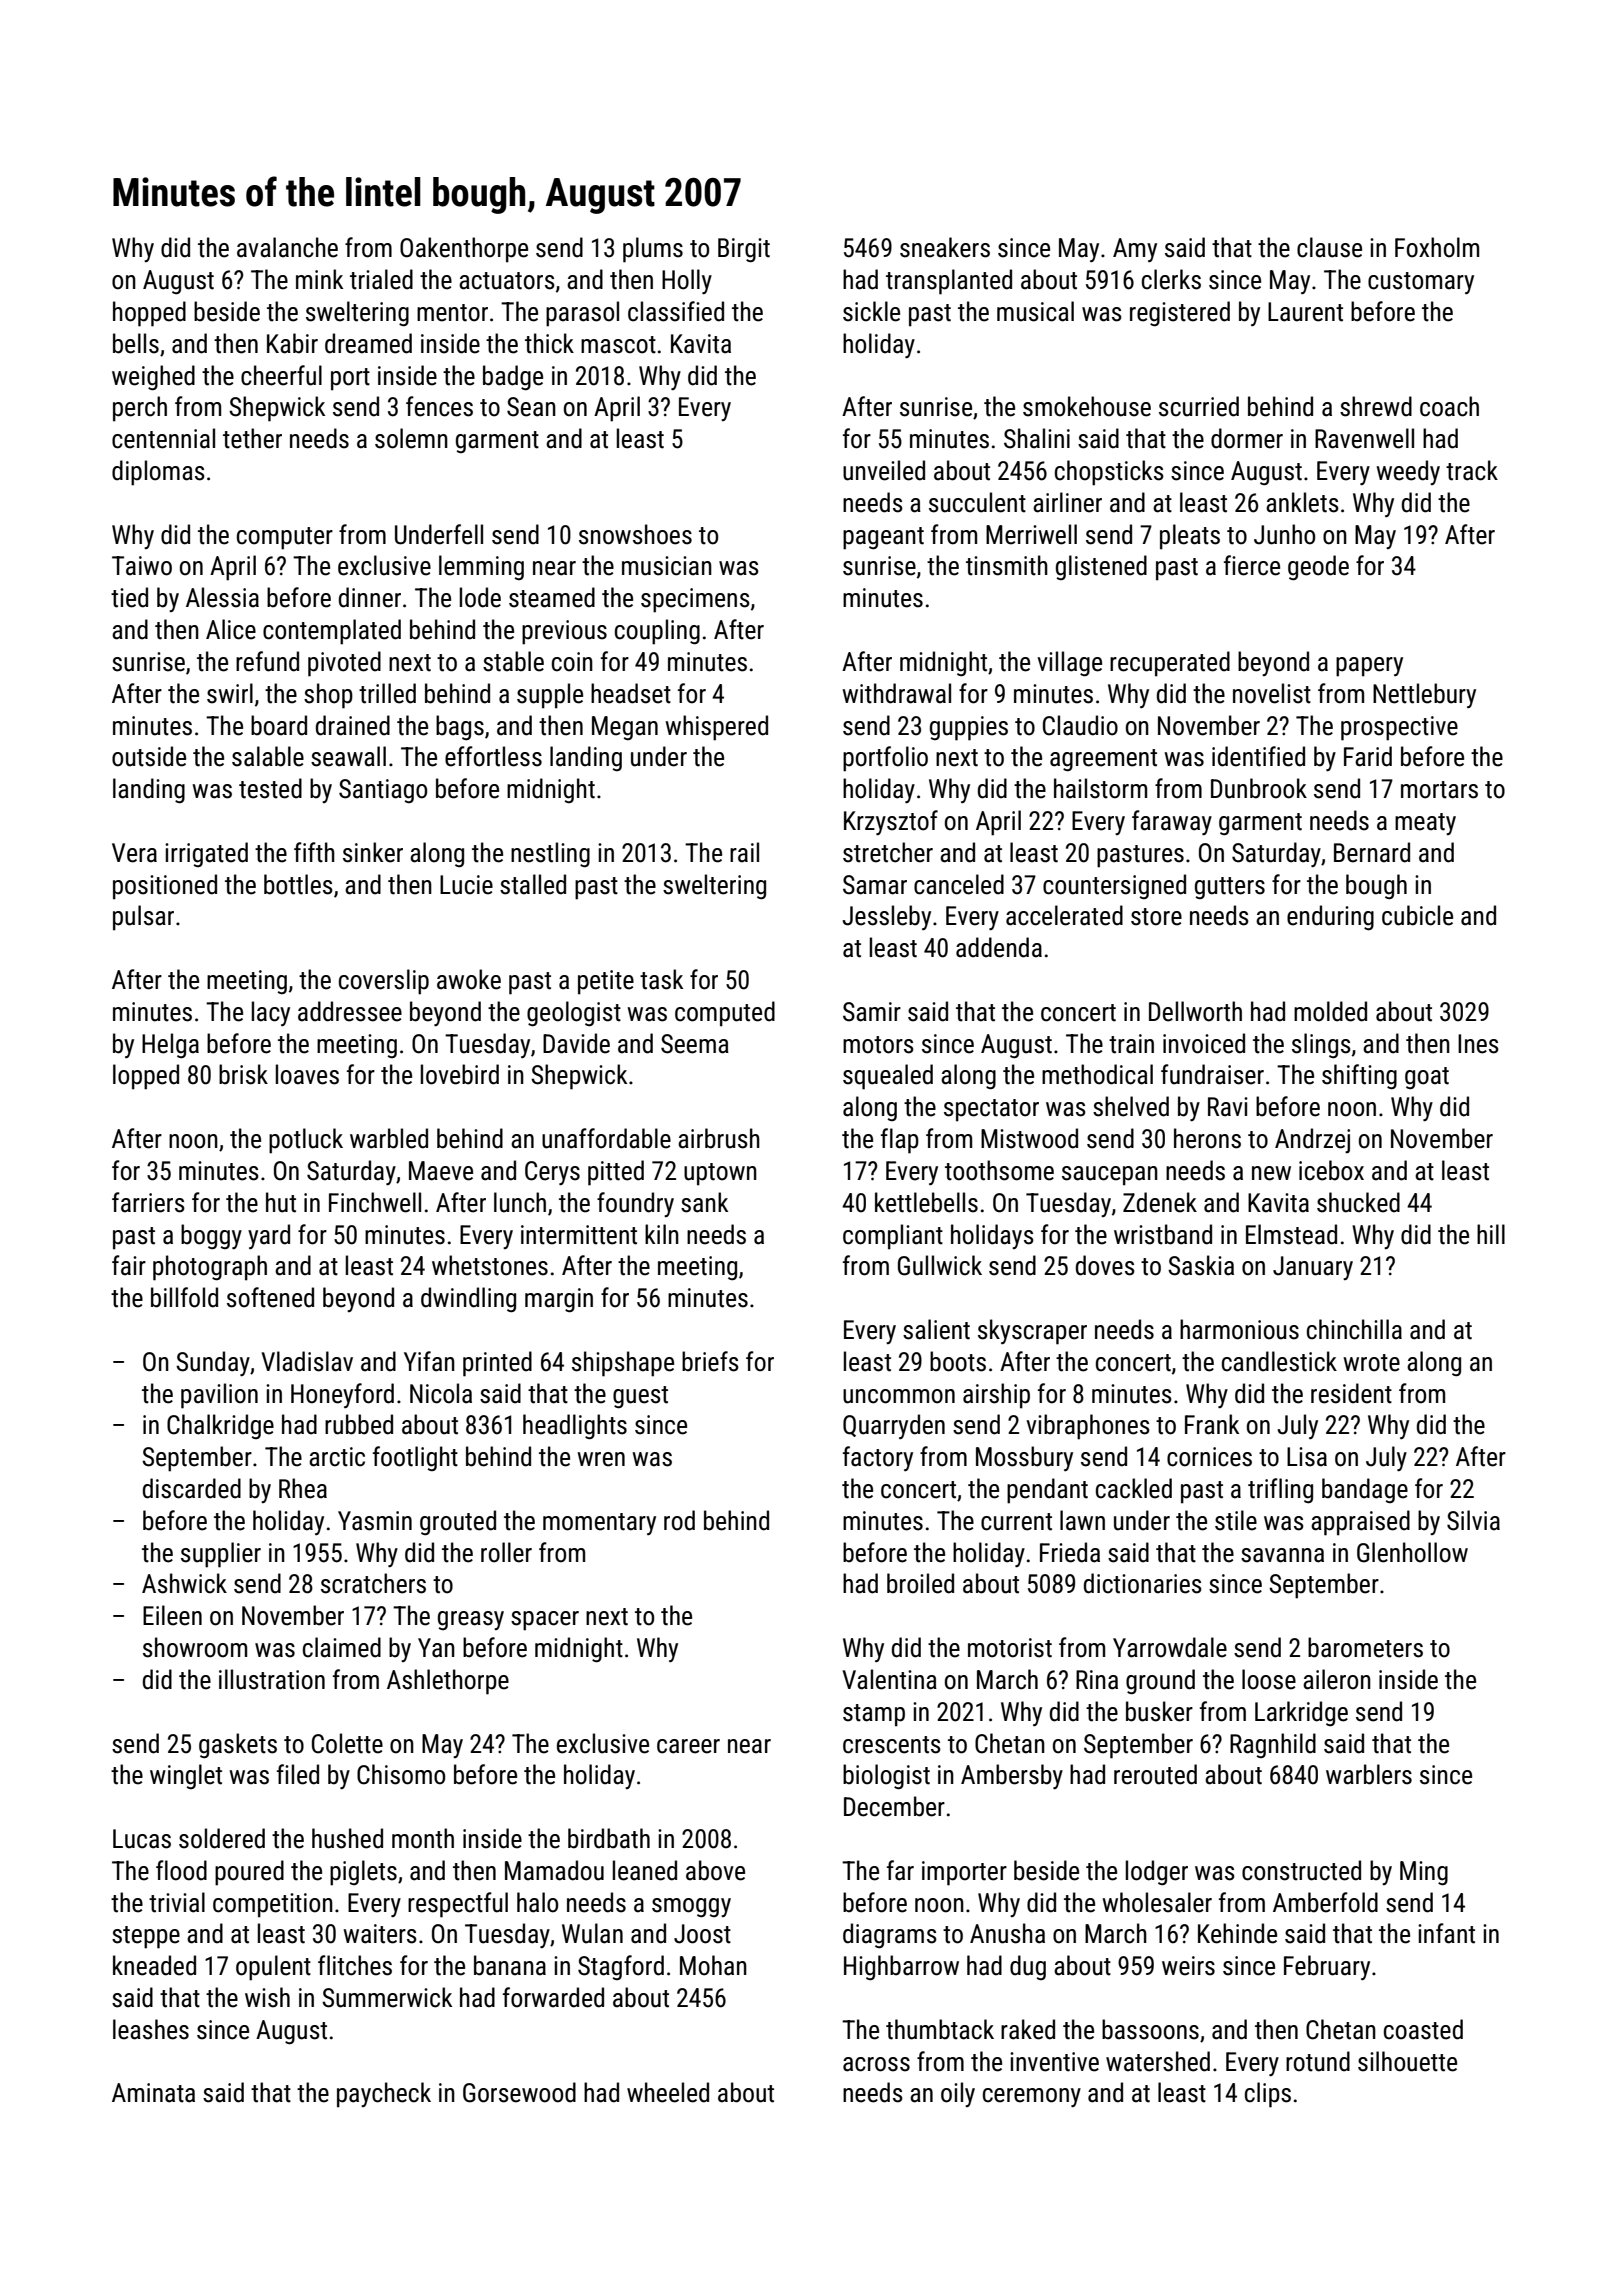 The height and width of the page is (2292, 1620). I want to click on Foxholm, so click(1437, 247).
